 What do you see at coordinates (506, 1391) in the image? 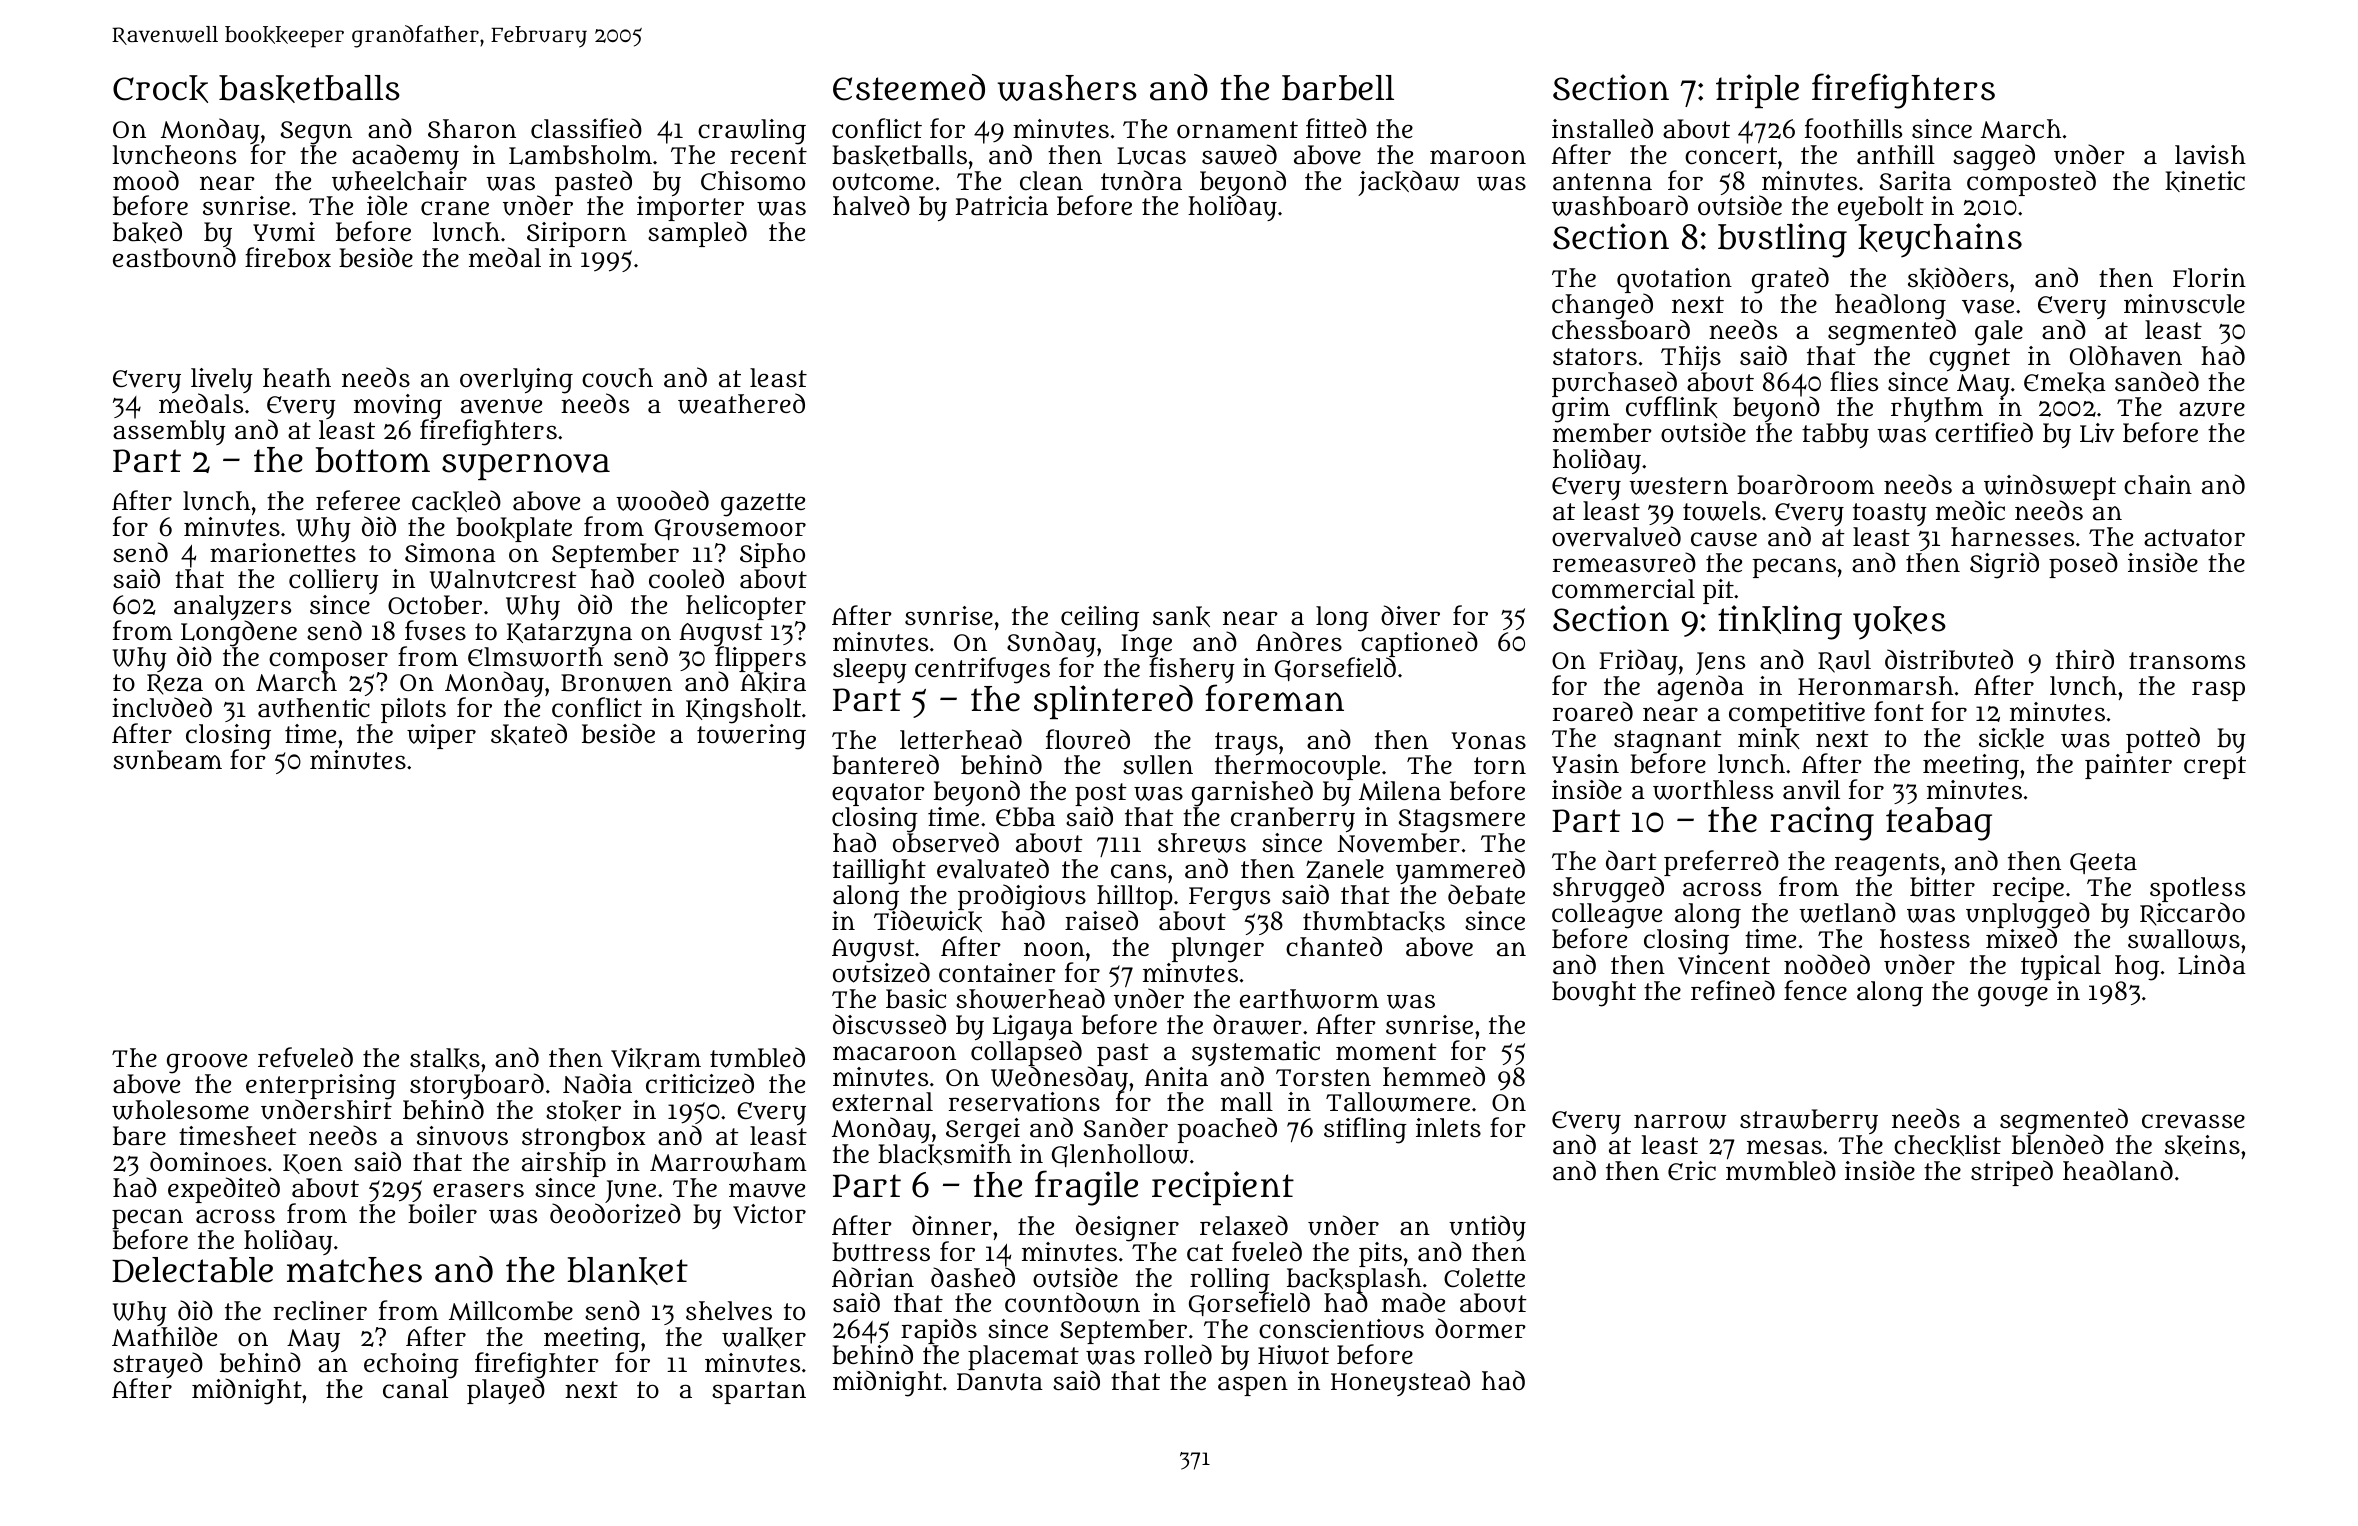
I see `played` at bounding box center [506, 1391].
